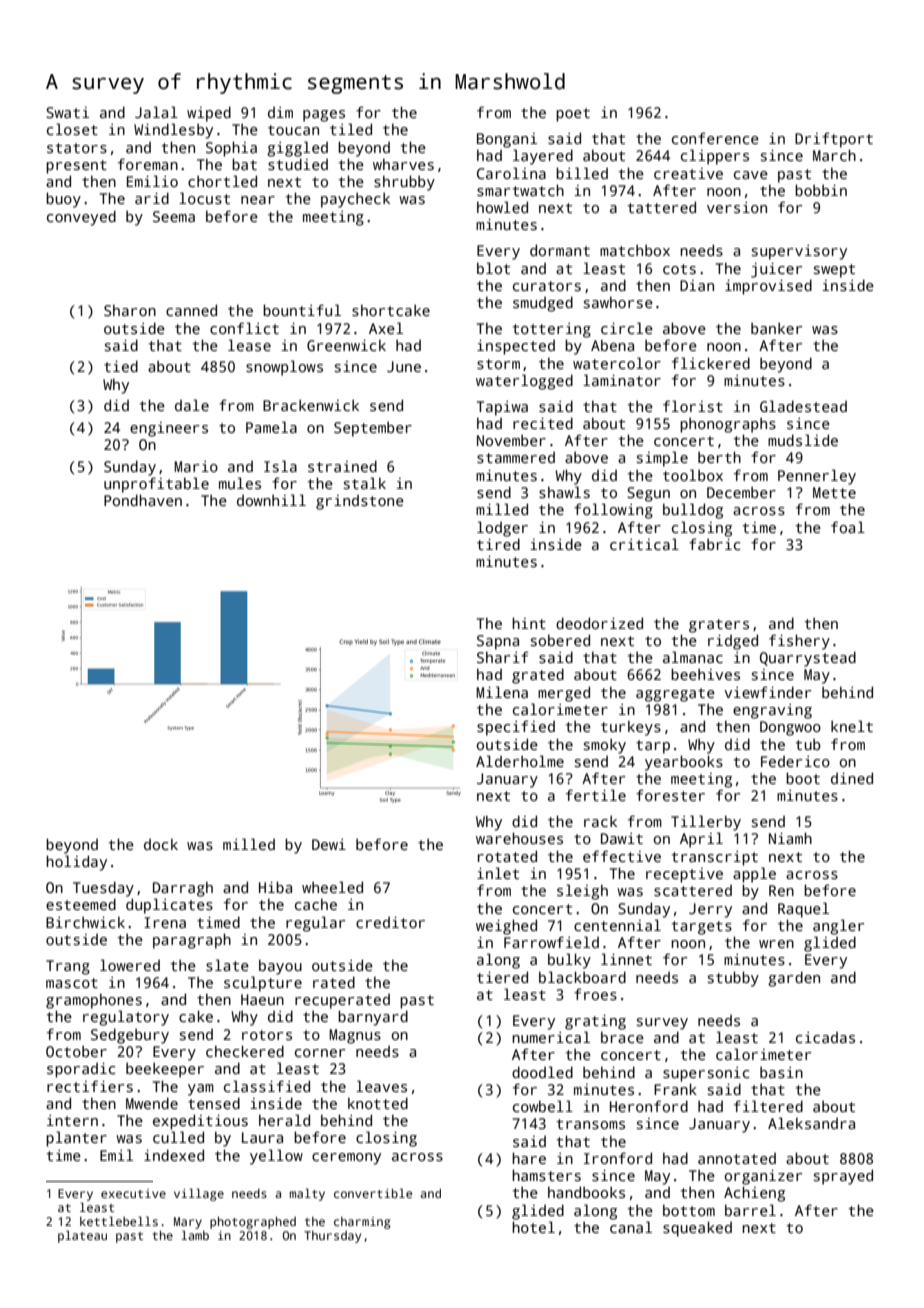 Image resolution: width=924 pixels, height=1308 pixels. What do you see at coordinates (697, 1229) in the image?
I see `squeaked` at bounding box center [697, 1229].
